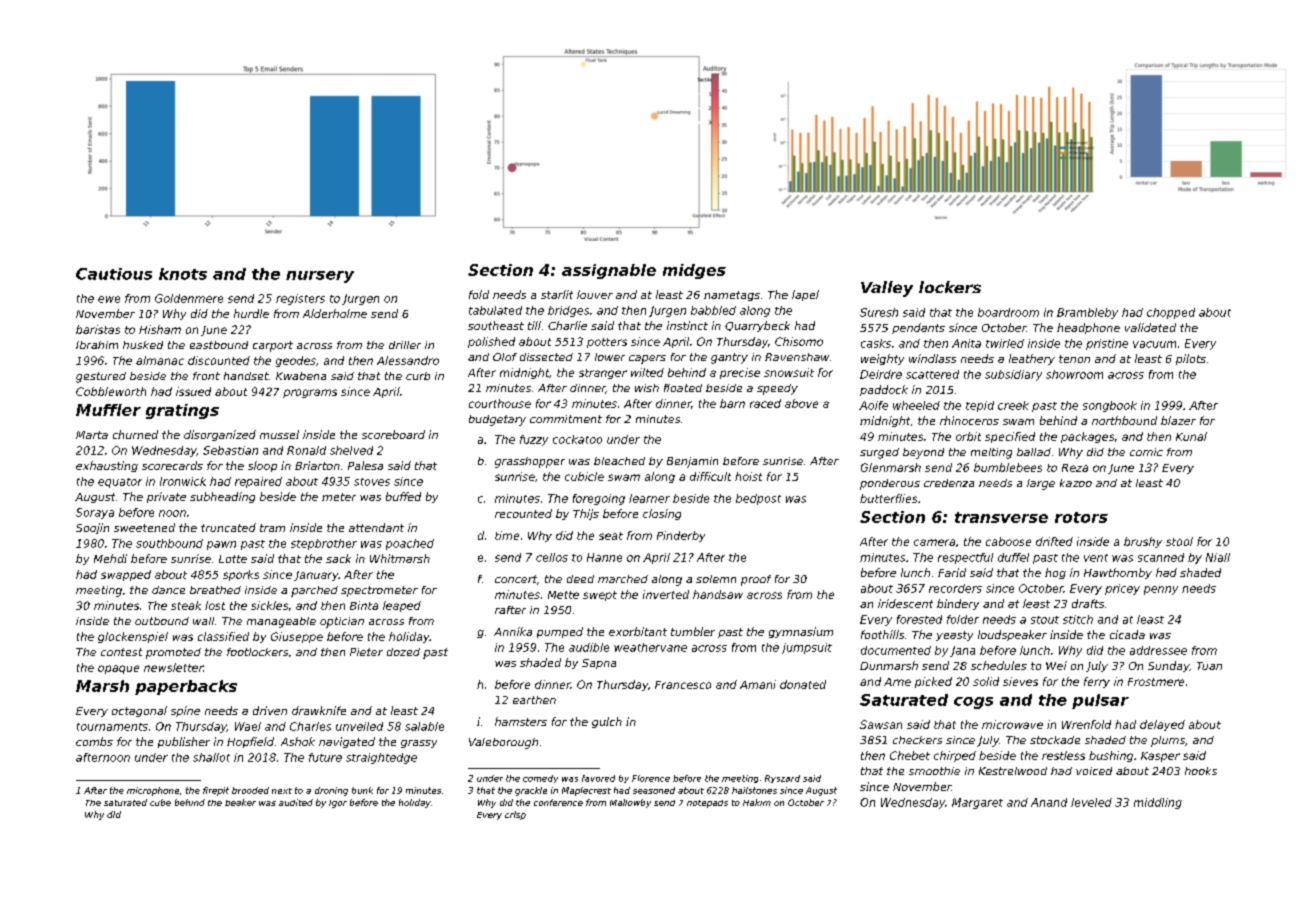  What do you see at coordinates (1171, 313) in the page?
I see `chopped` at bounding box center [1171, 313].
